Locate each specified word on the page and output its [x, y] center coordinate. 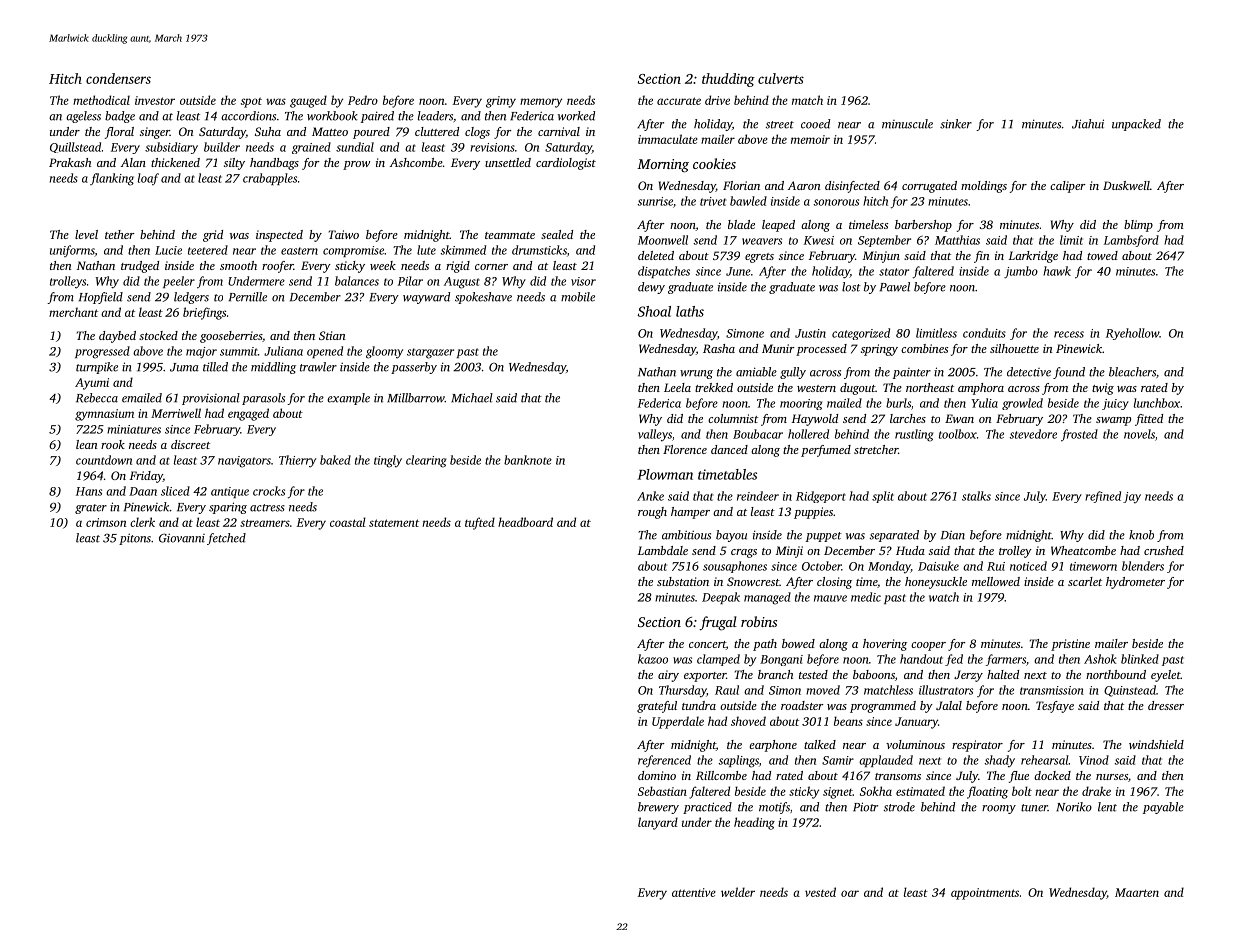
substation [683, 581]
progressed [102, 352]
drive [717, 100]
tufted [480, 523]
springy [879, 350]
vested [820, 892]
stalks [976, 496]
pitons [135, 539]
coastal [348, 522]
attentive [694, 892]
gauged [308, 101]
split [883, 497]
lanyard [658, 823]
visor [583, 281]
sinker [956, 124]
